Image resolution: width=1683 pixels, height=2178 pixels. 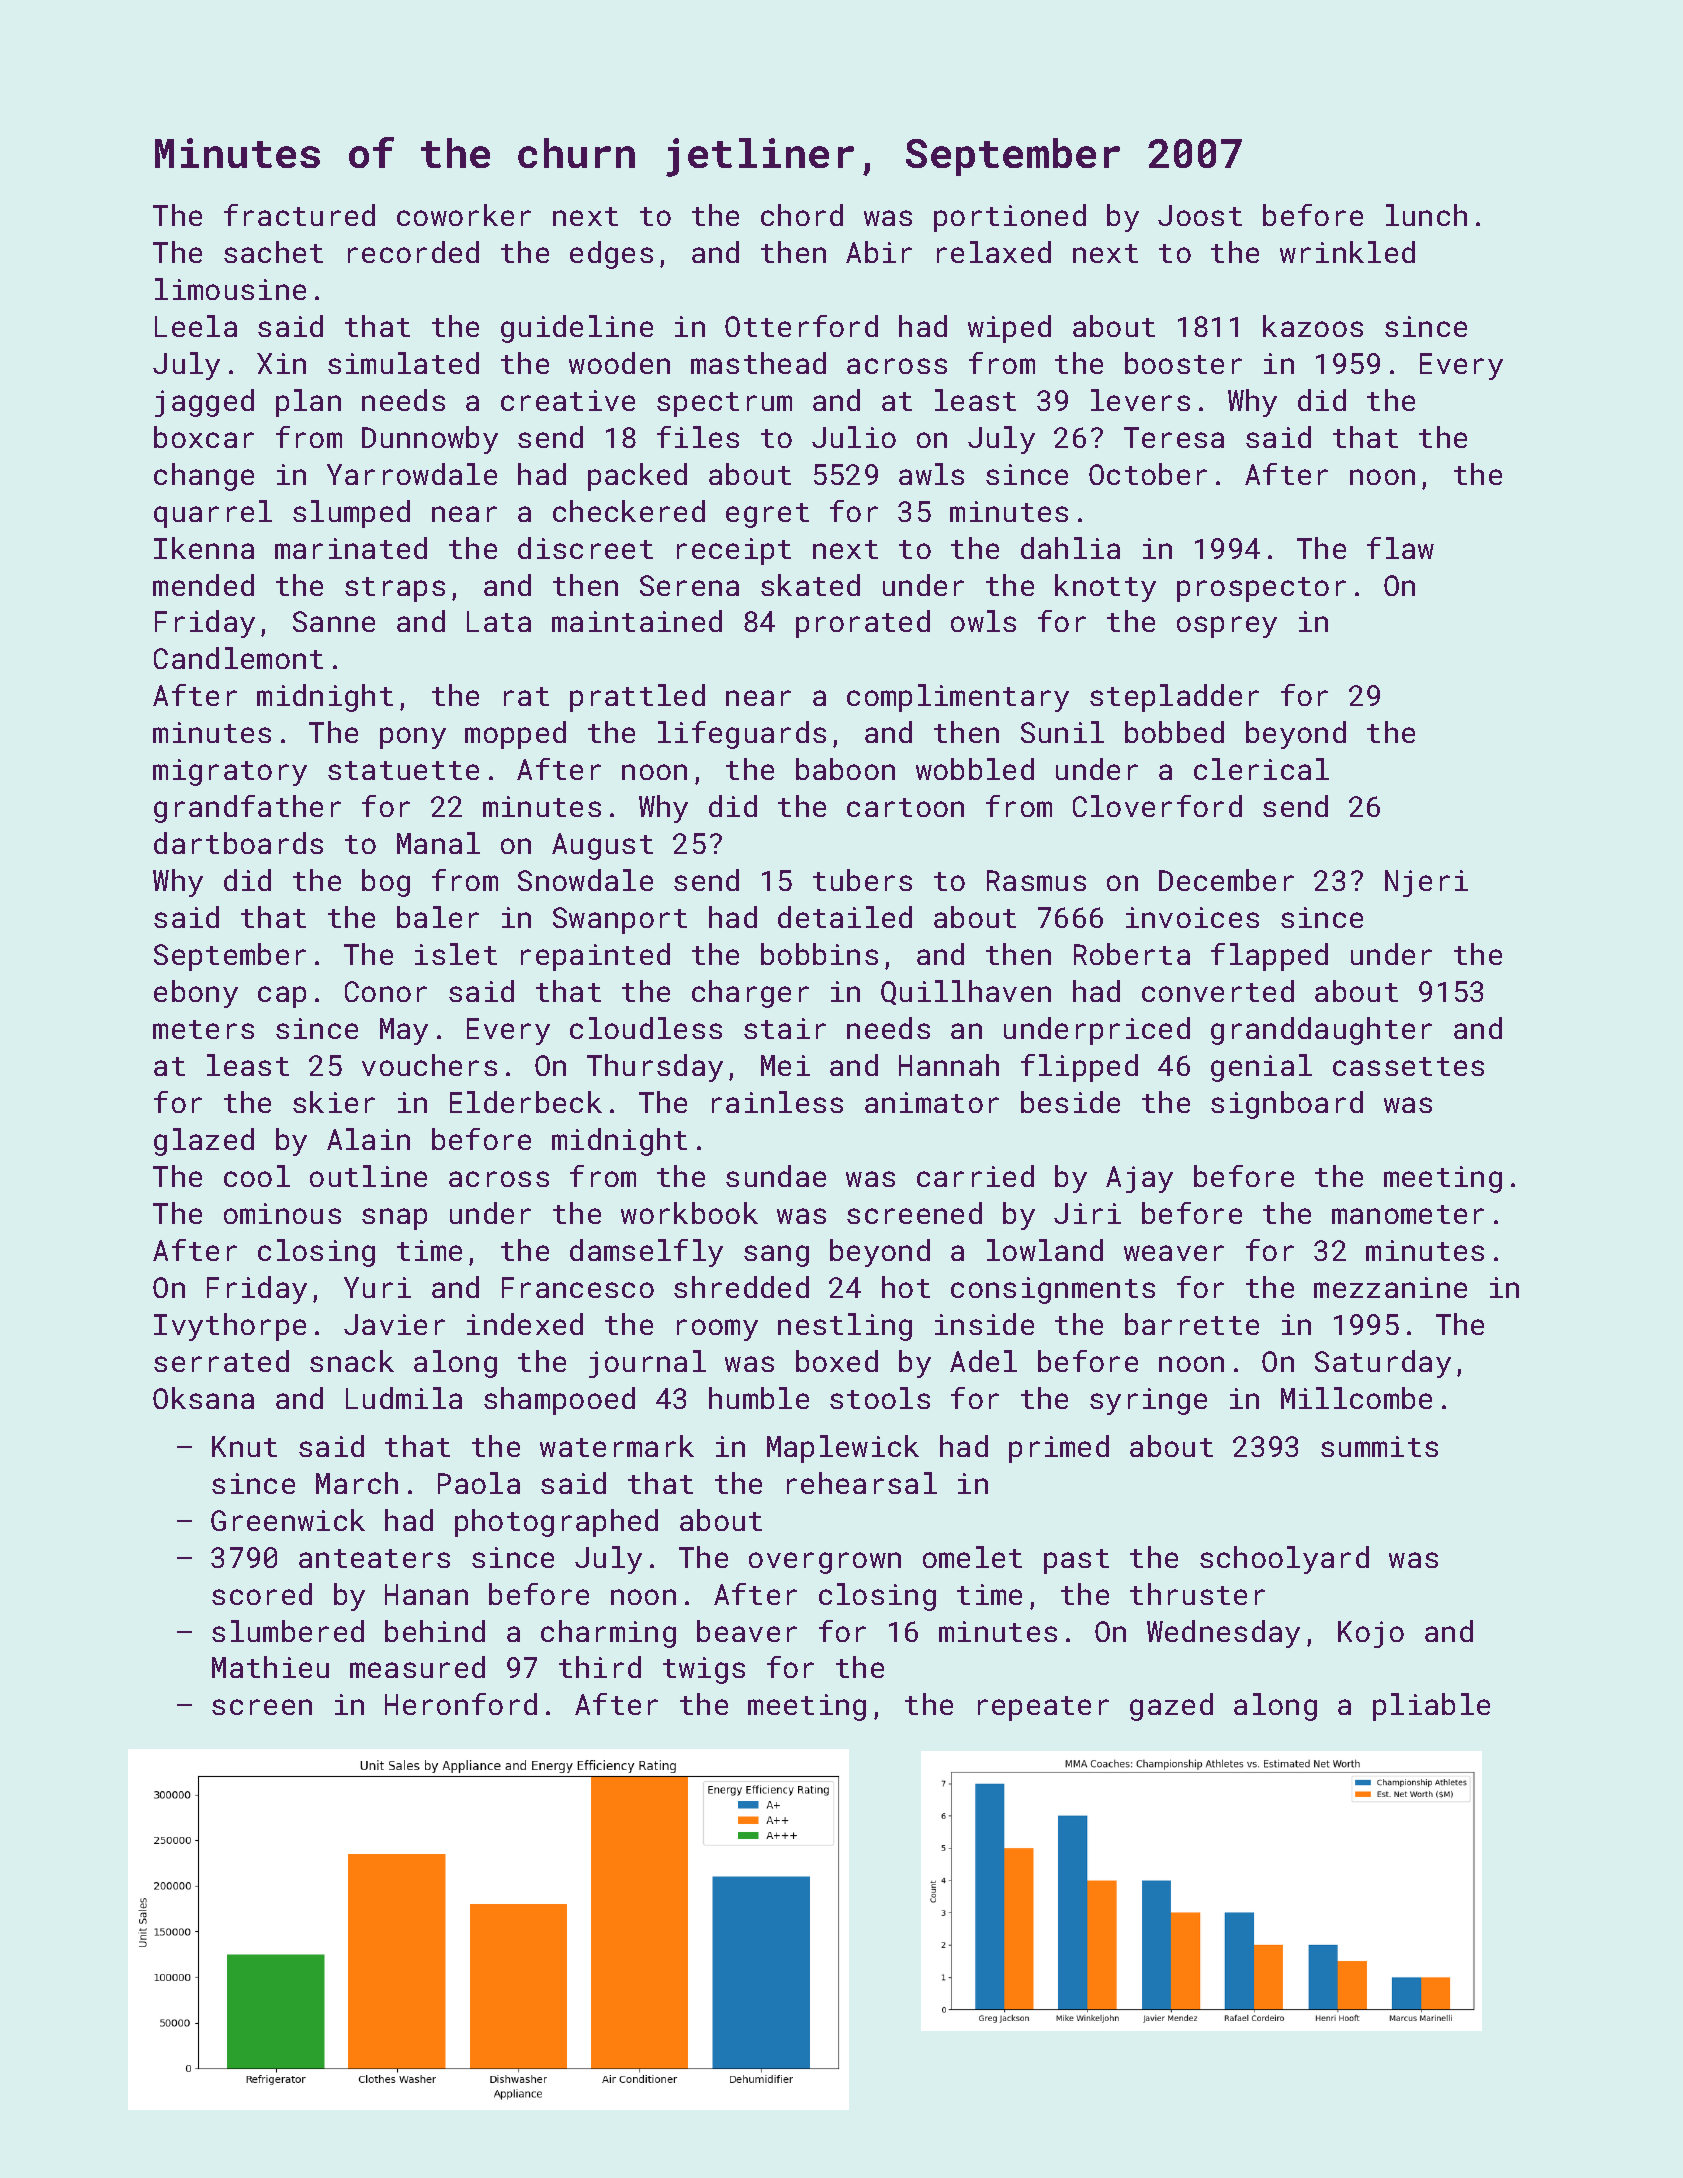 What do you see at coordinates (299, 215) in the page?
I see `fractured` at bounding box center [299, 215].
